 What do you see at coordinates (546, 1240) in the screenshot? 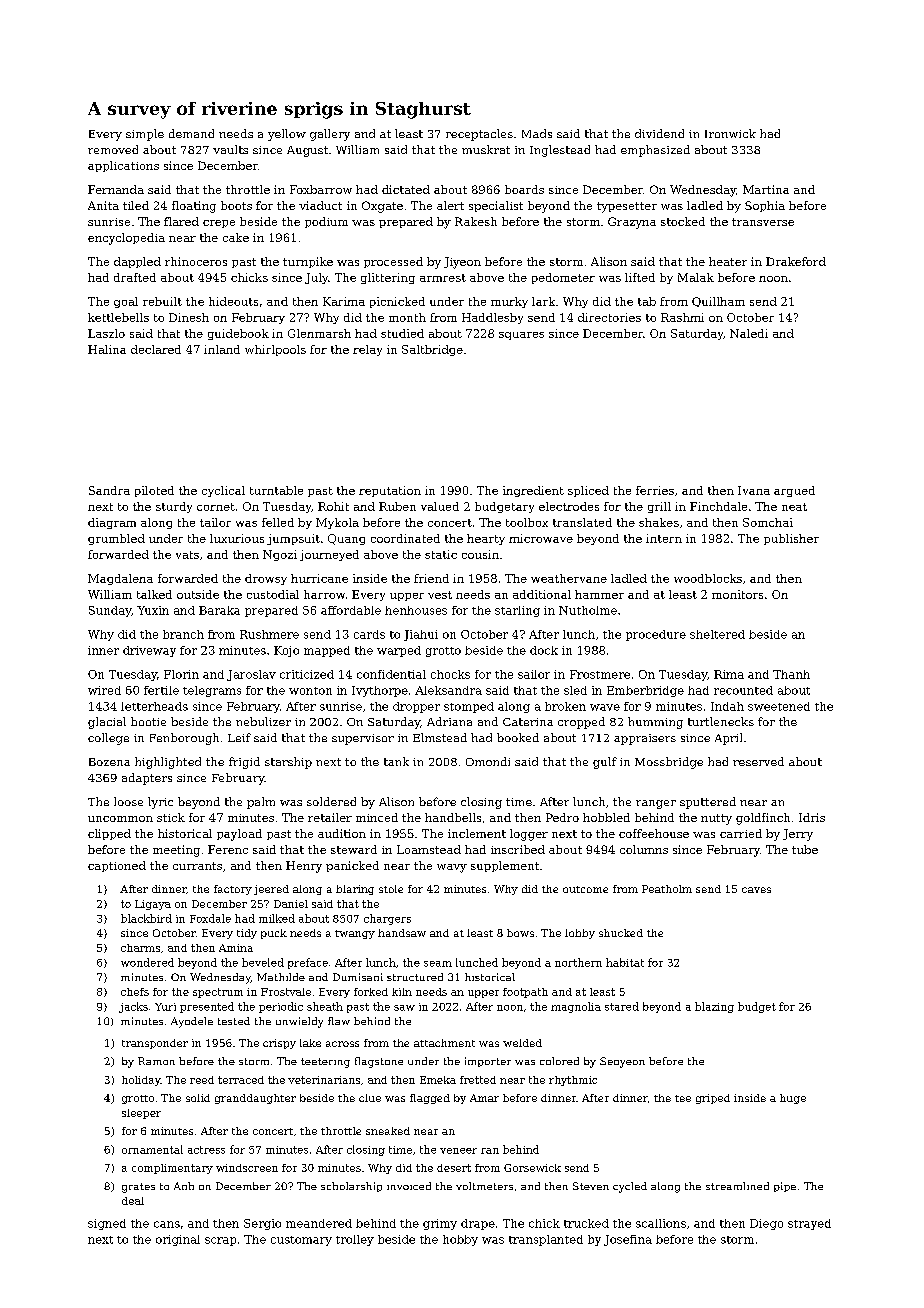
I see `transplanted` at bounding box center [546, 1240].
